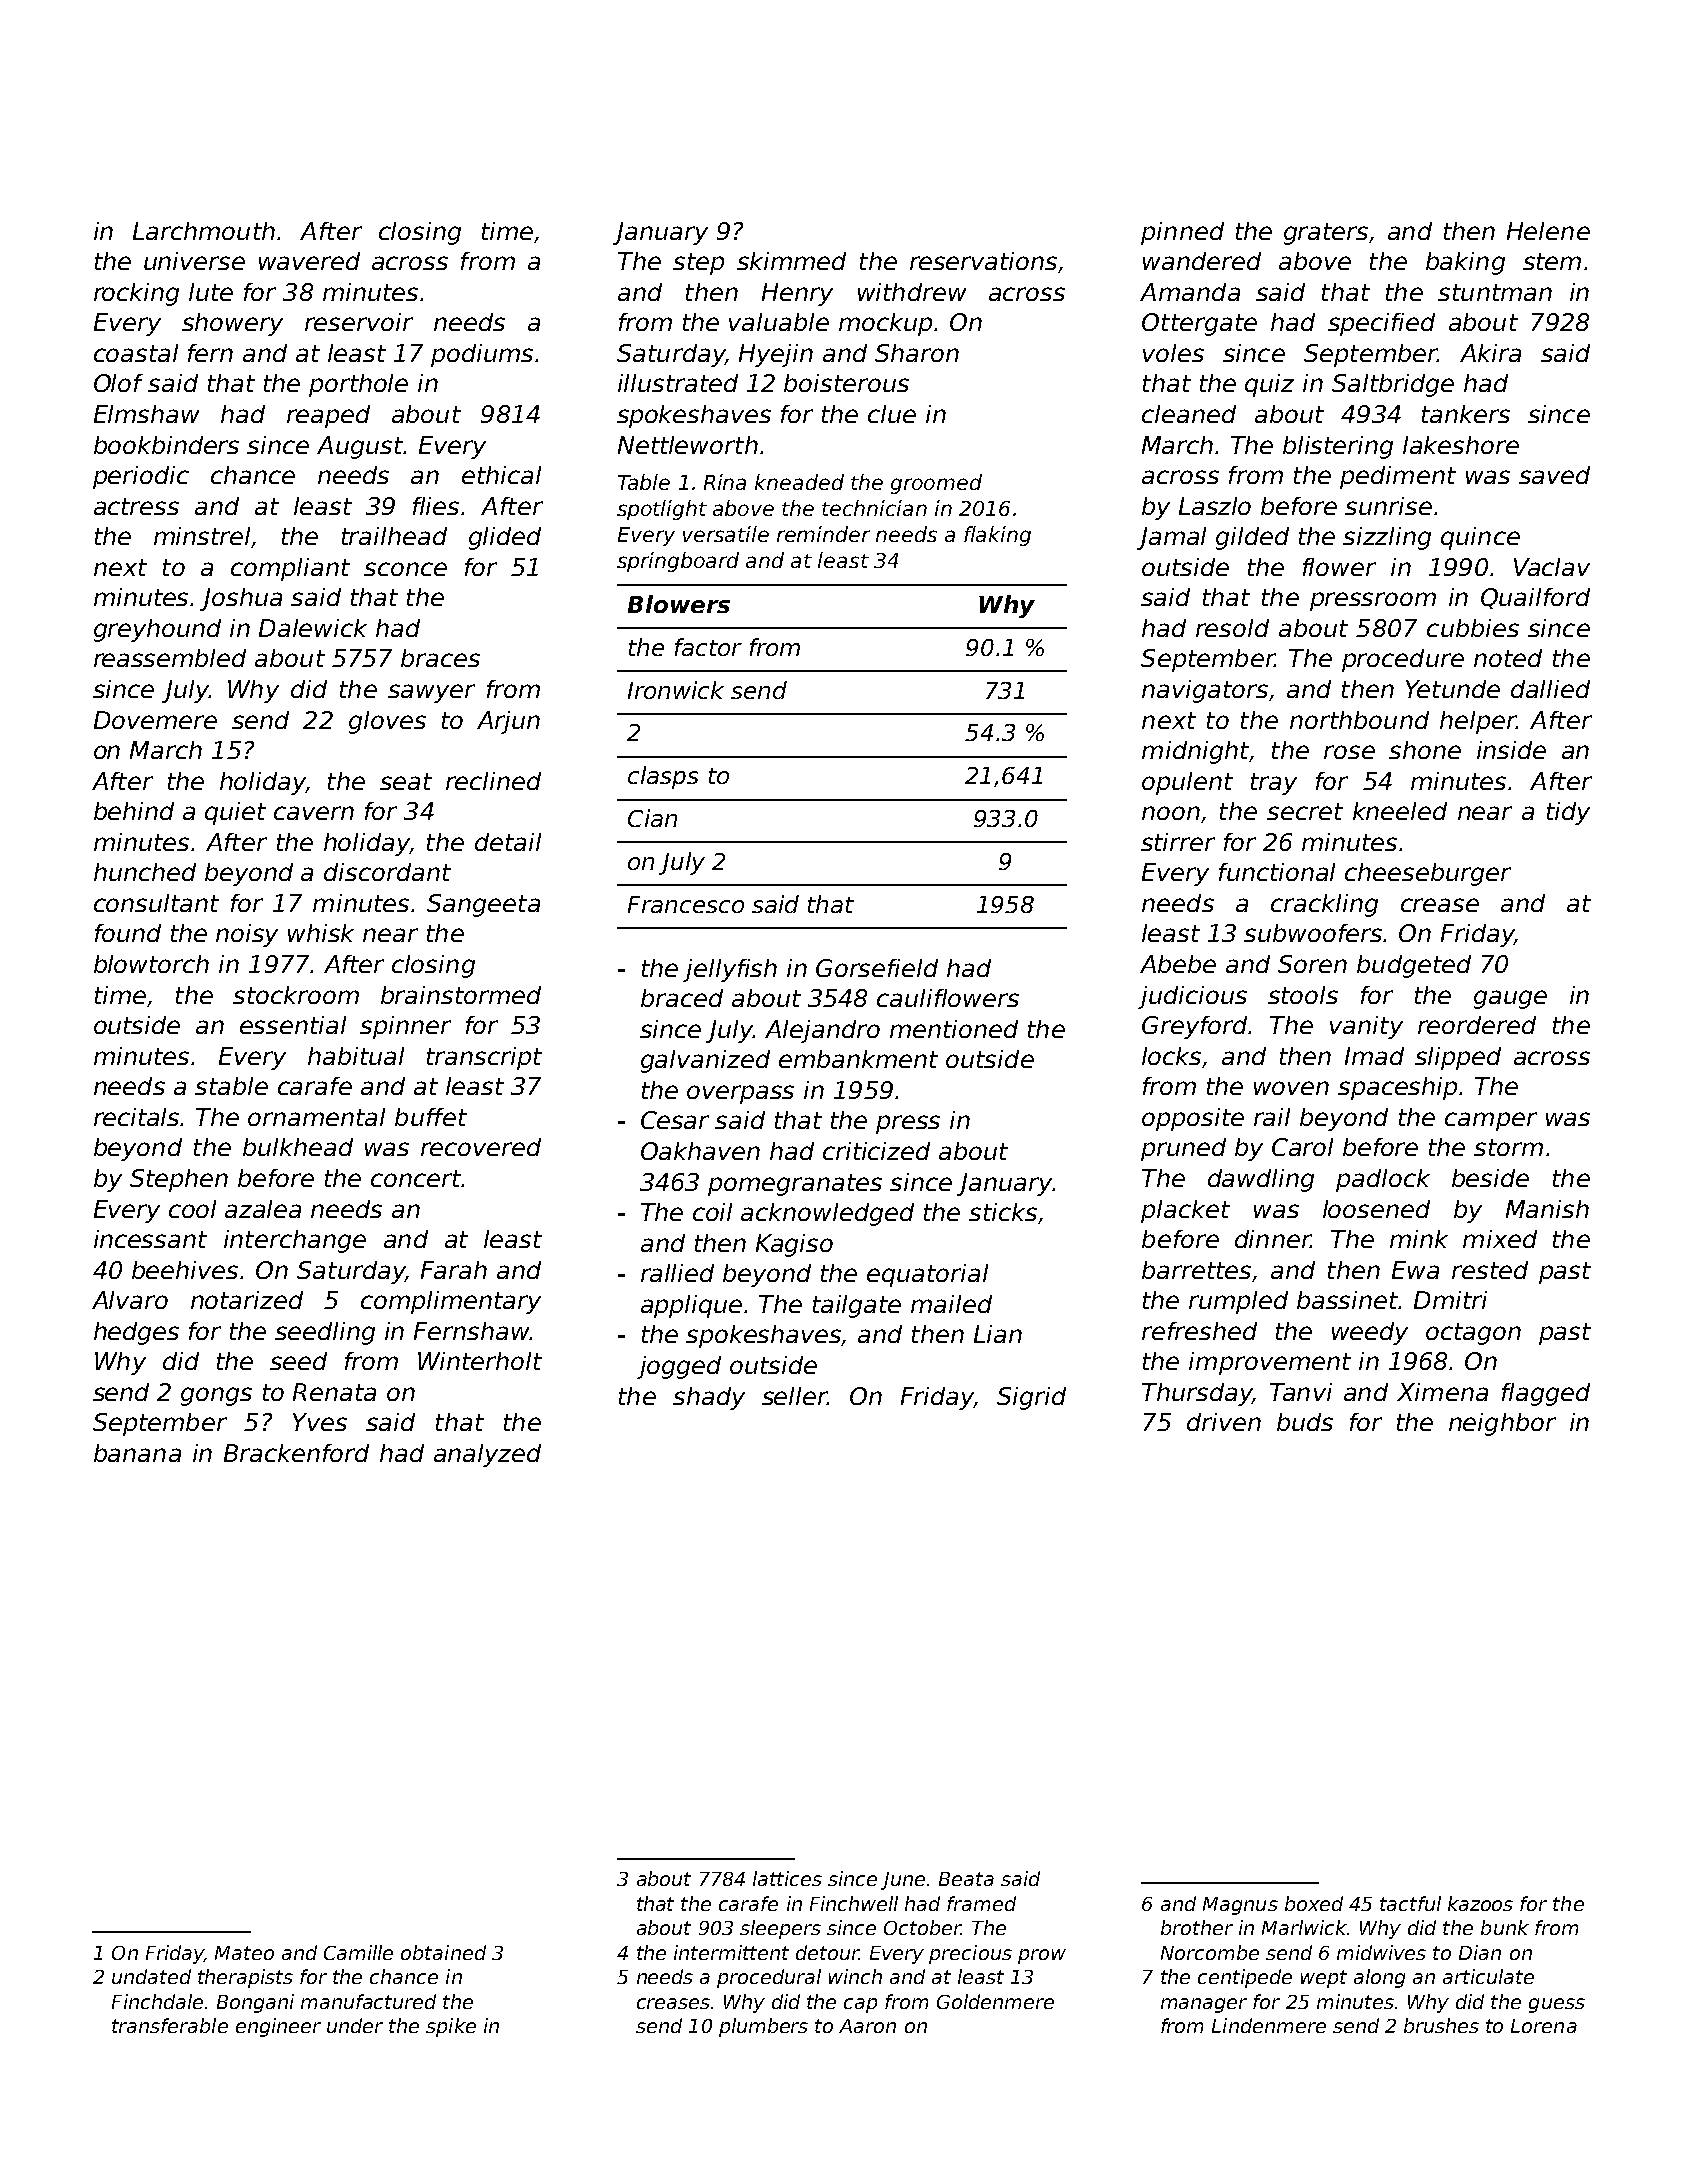 The width and height of the screenshot is (1683, 2178). Describe the element at coordinates (1550, 689) in the screenshot. I see `dallied` at that location.
